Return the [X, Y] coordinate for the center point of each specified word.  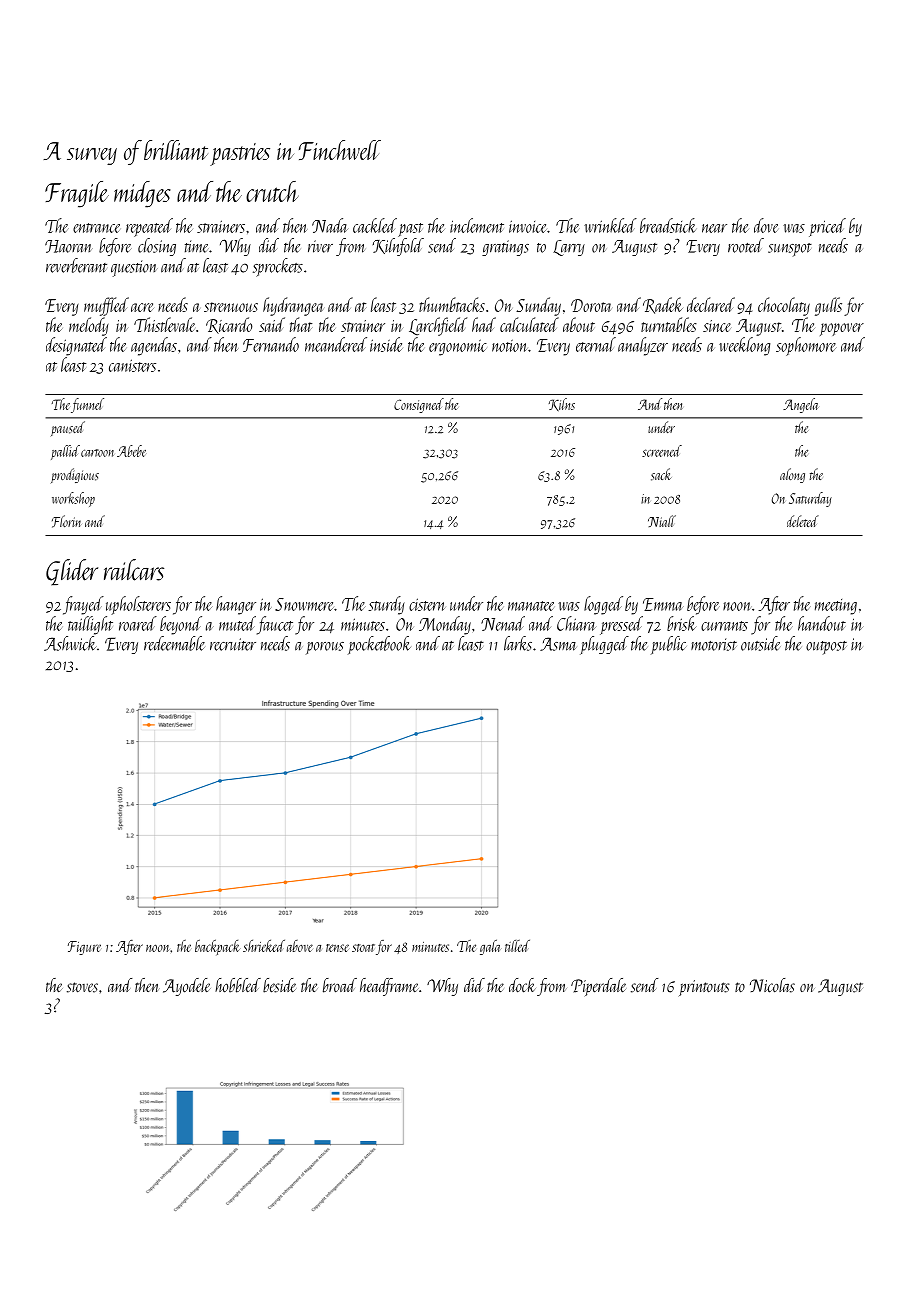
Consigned [419, 405]
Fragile [77, 194]
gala [490, 947]
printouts [704, 988]
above [300, 946]
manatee [531, 606]
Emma [663, 604]
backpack [217, 947]
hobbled [238, 985]
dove [766, 225]
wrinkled [610, 225]
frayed [83, 605]
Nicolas [772, 985]
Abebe [131, 451]
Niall [662, 521]
